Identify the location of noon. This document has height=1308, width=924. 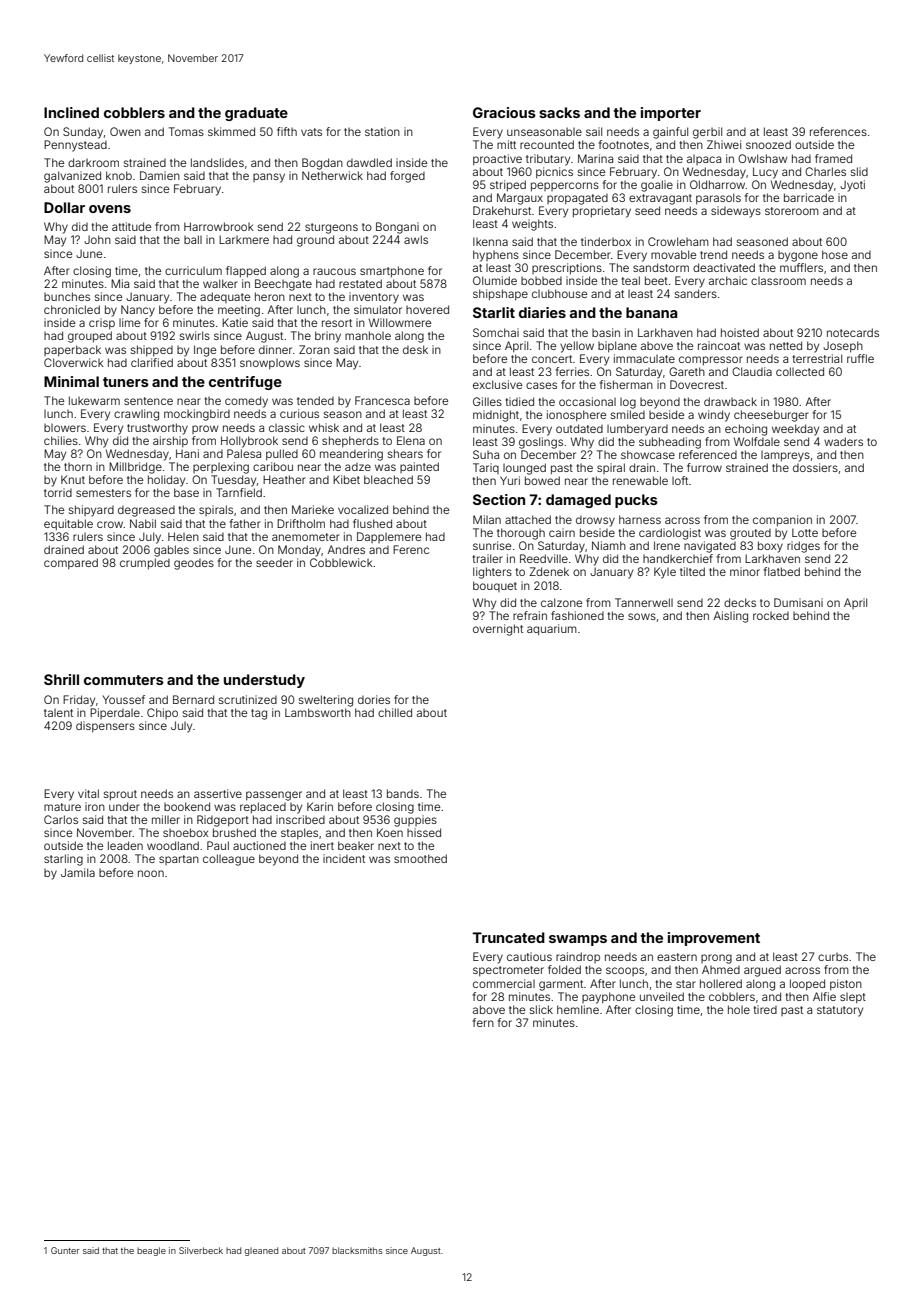
(151, 873).
